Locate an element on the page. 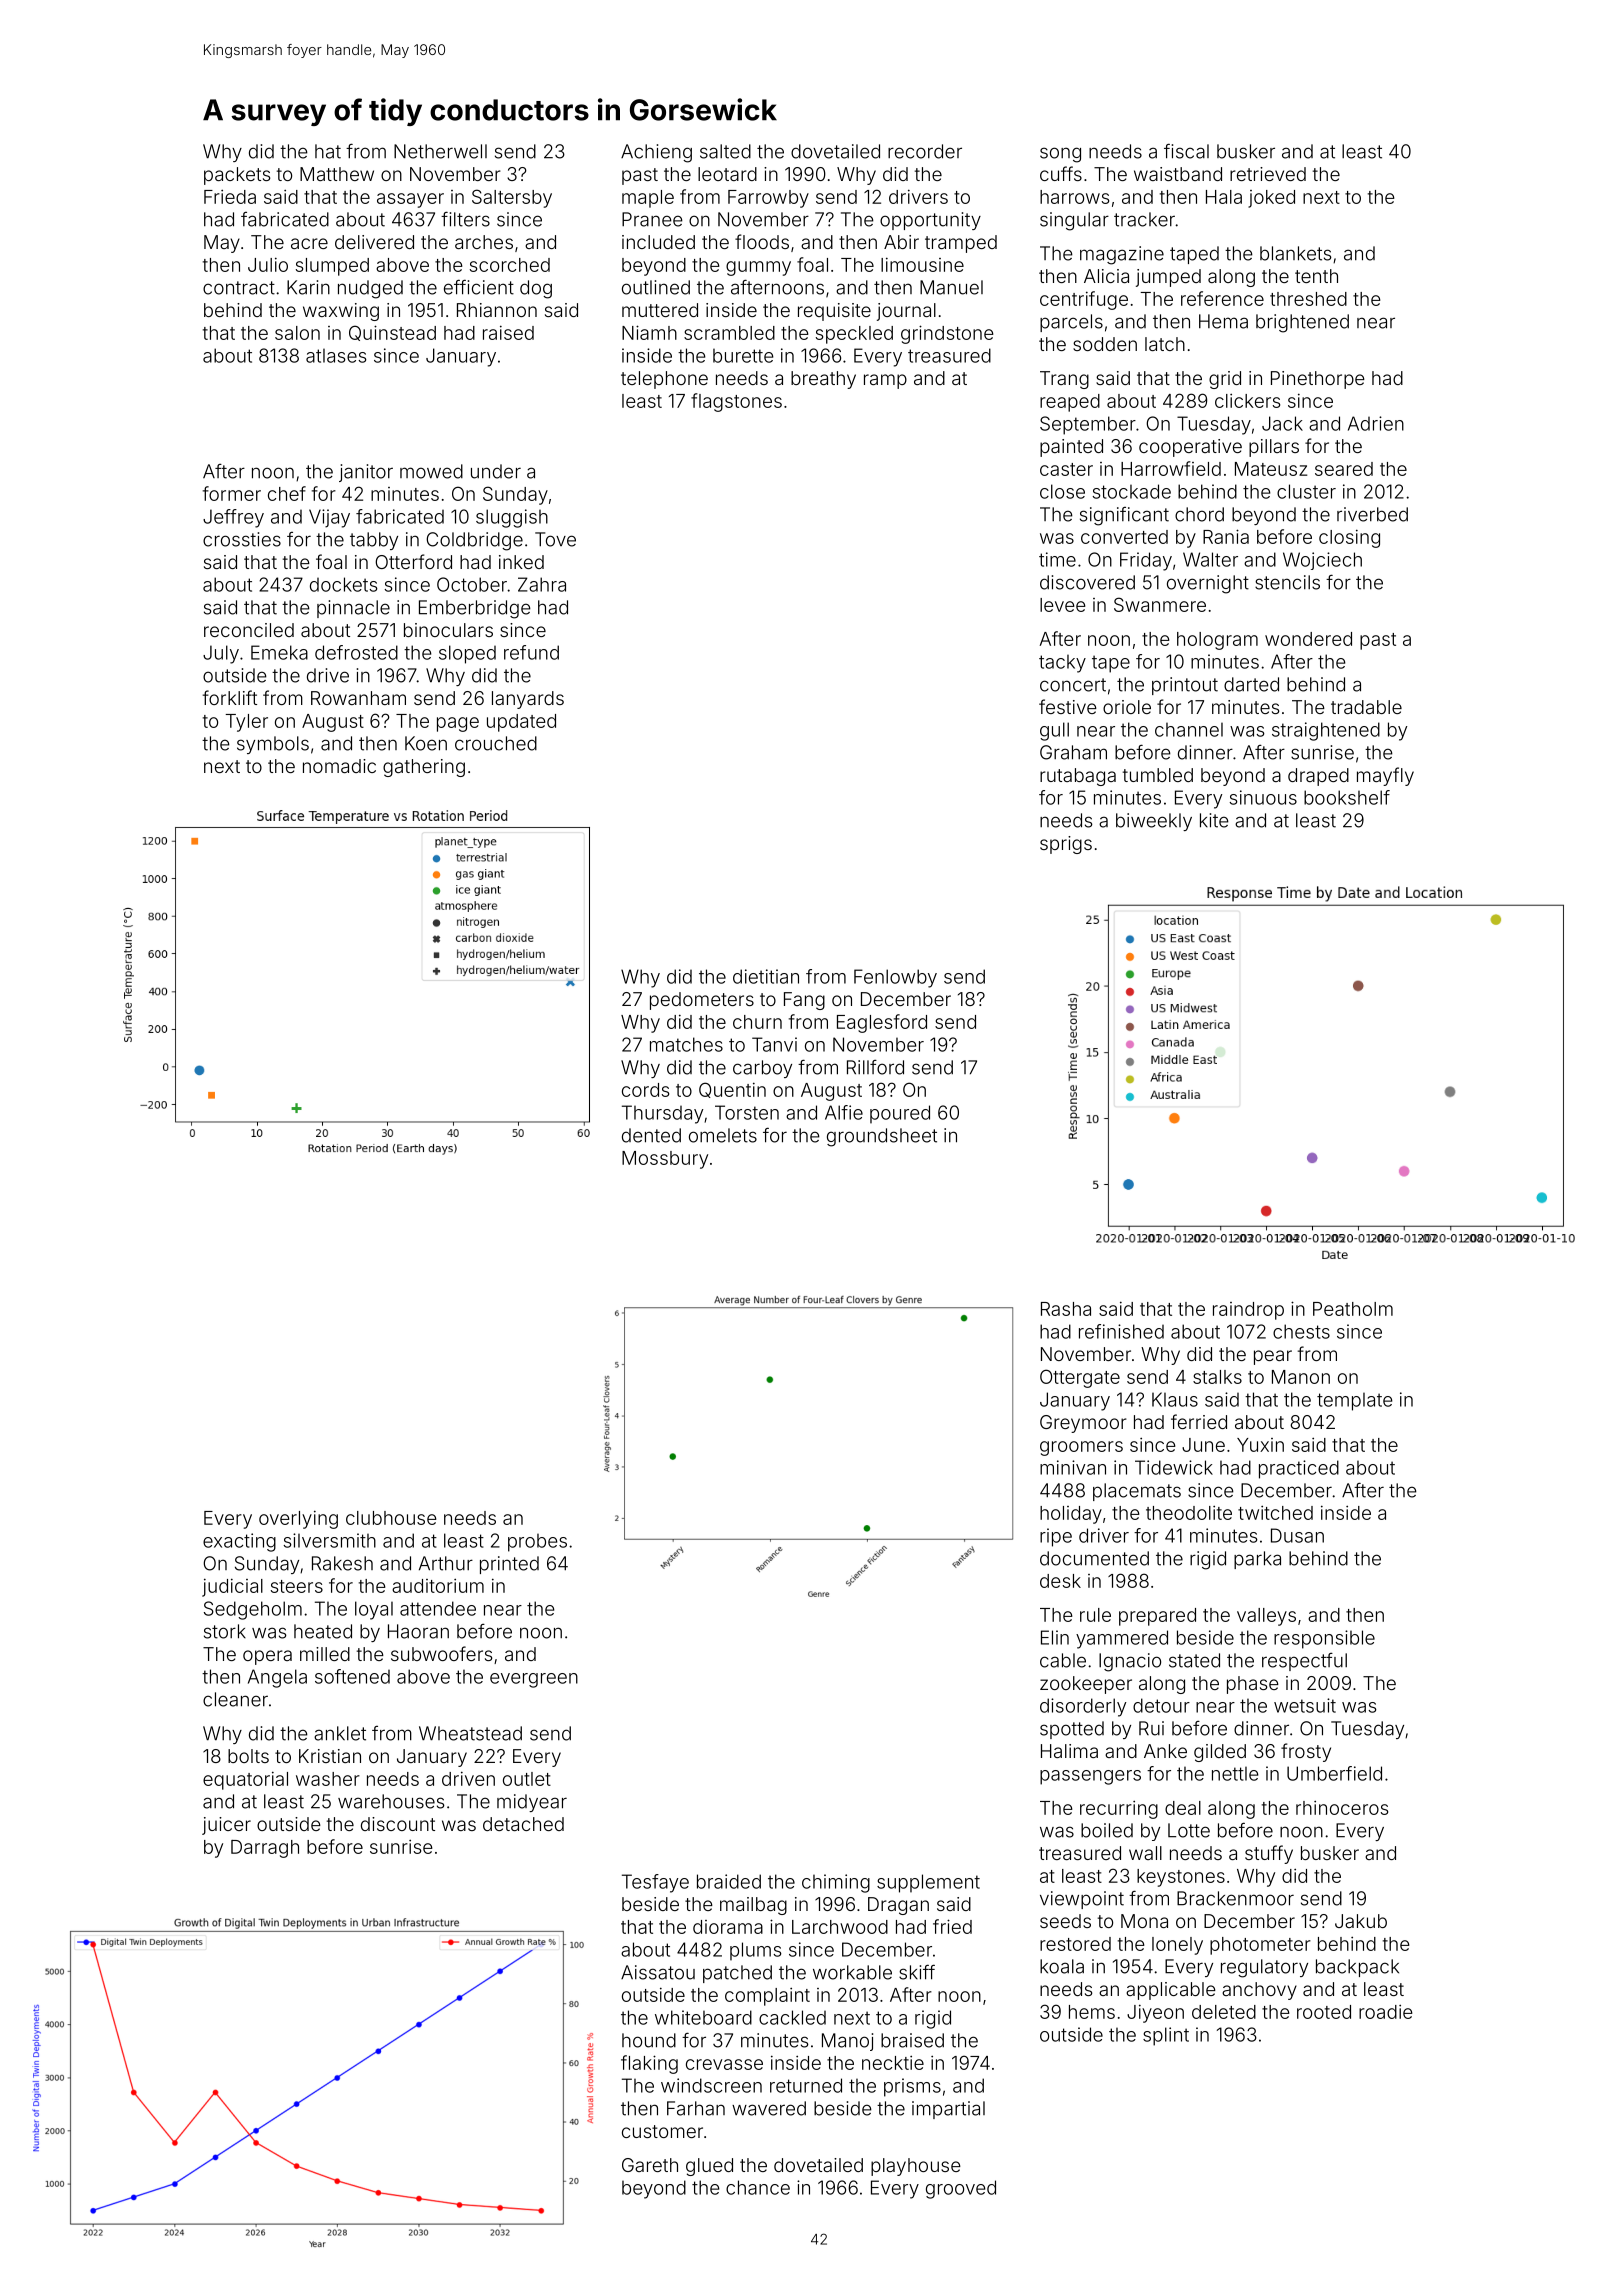  stencils is located at coordinates (1287, 582).
